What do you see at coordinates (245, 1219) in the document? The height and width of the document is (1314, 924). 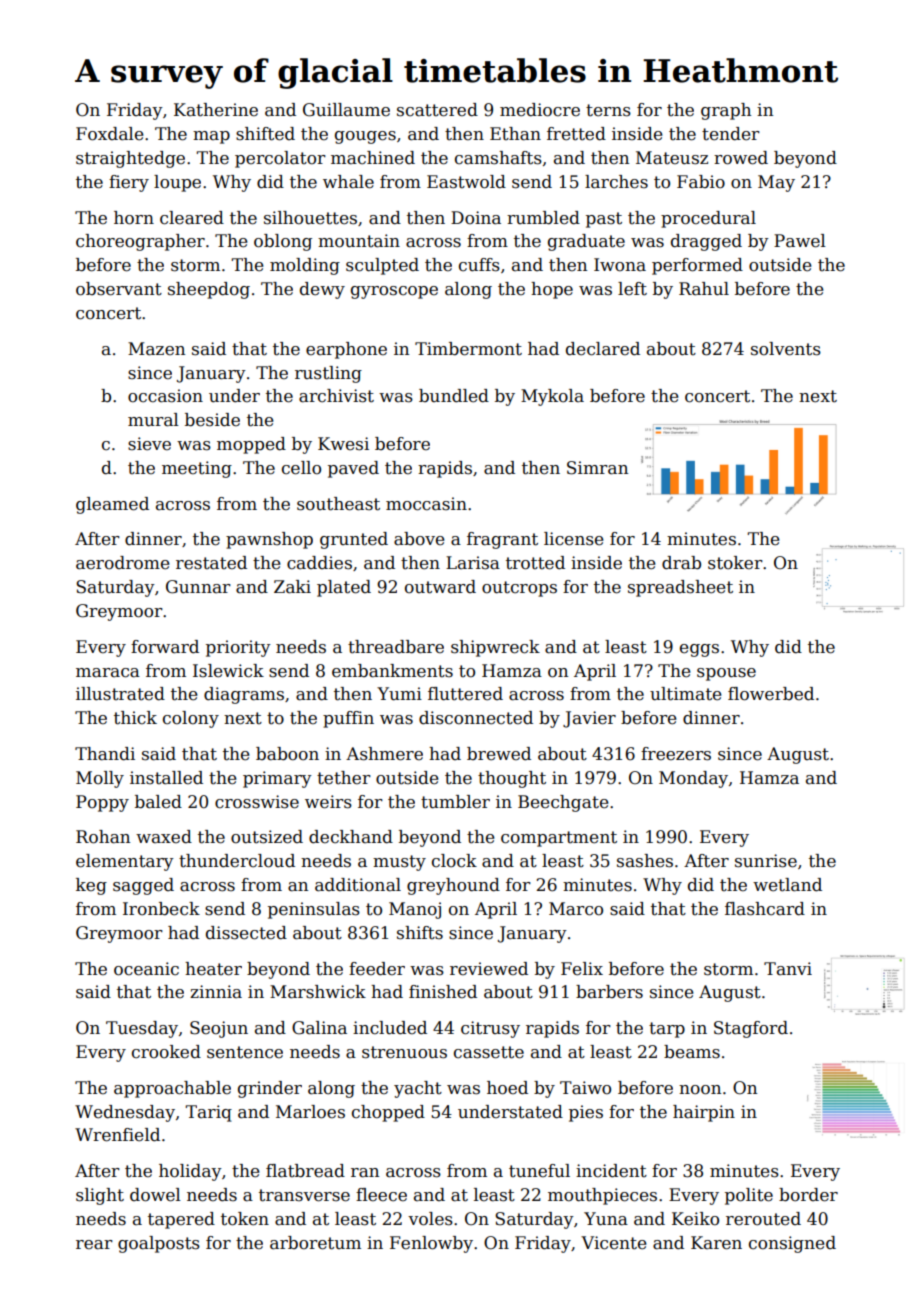 I see `token` at bounding box center [245, 1219].
